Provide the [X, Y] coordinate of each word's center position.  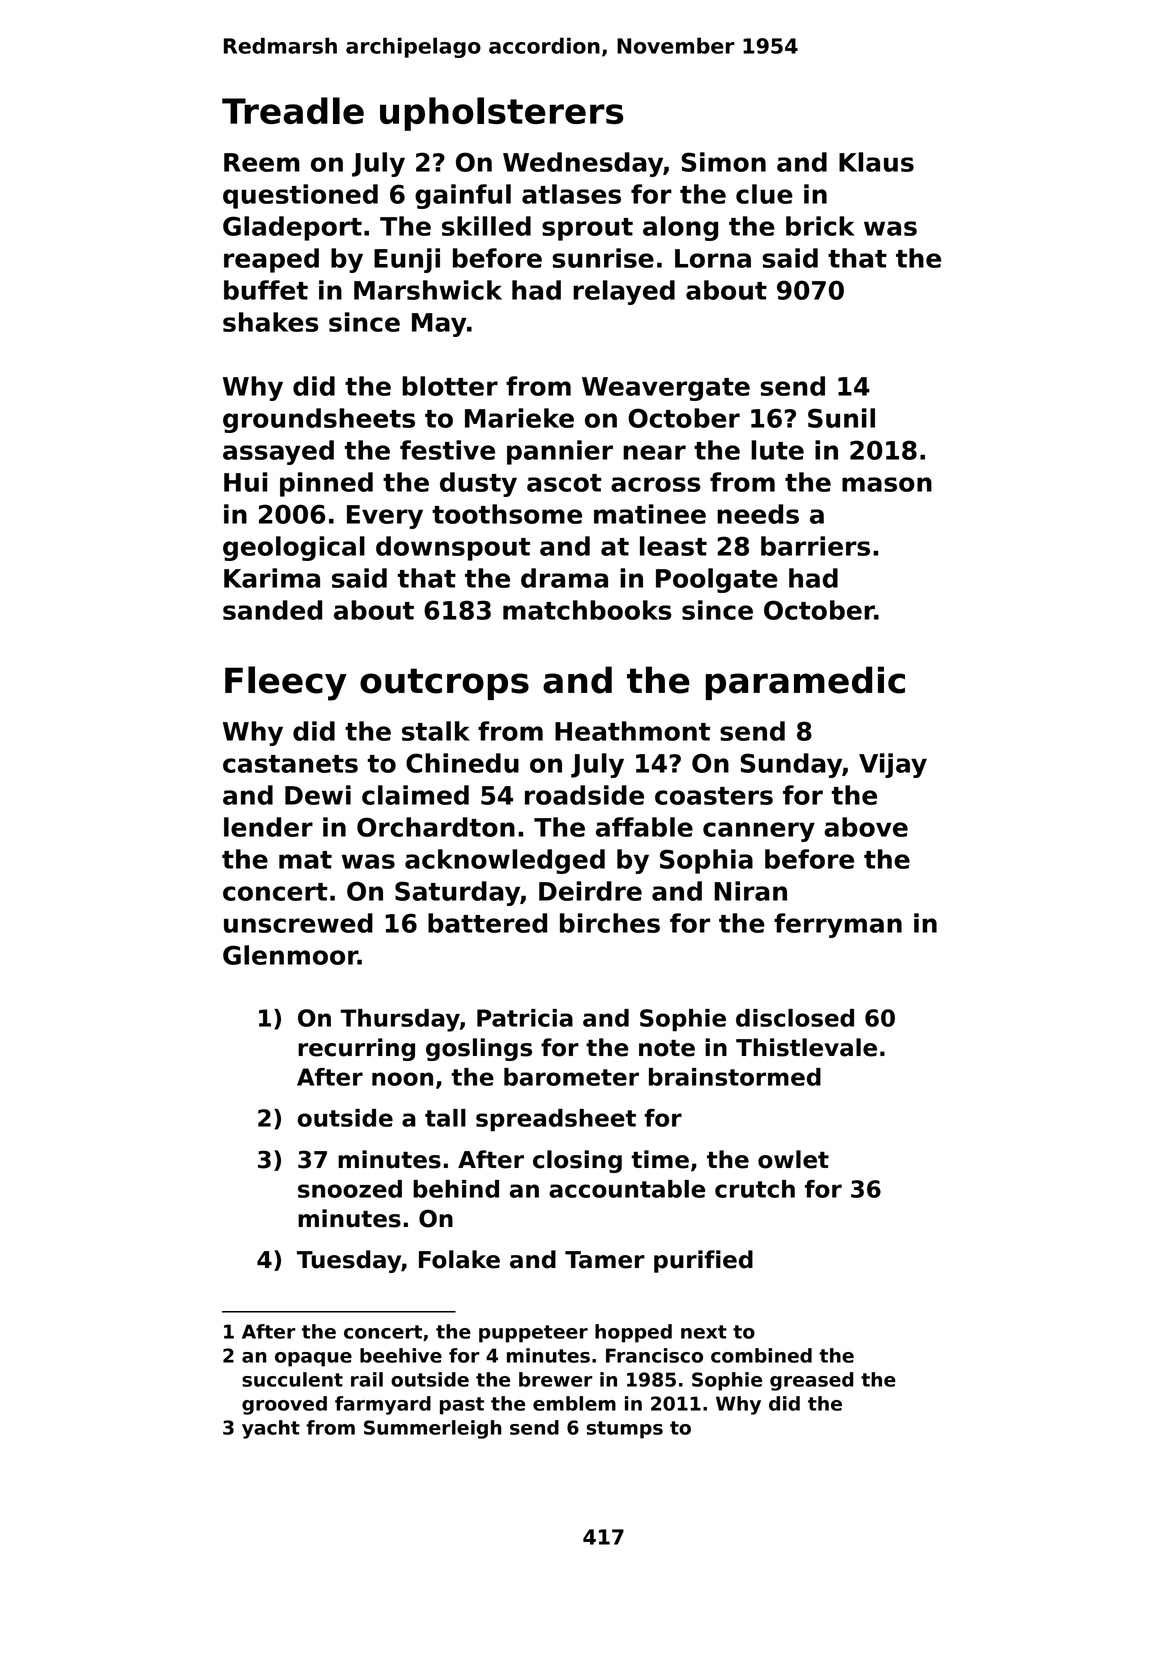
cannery [759, 832]
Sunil [841, 418]
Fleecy [286, 683]
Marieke [519, 418]
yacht [271, 1429]
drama [564, 578]
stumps [625, 1430]
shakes [270, 322]
